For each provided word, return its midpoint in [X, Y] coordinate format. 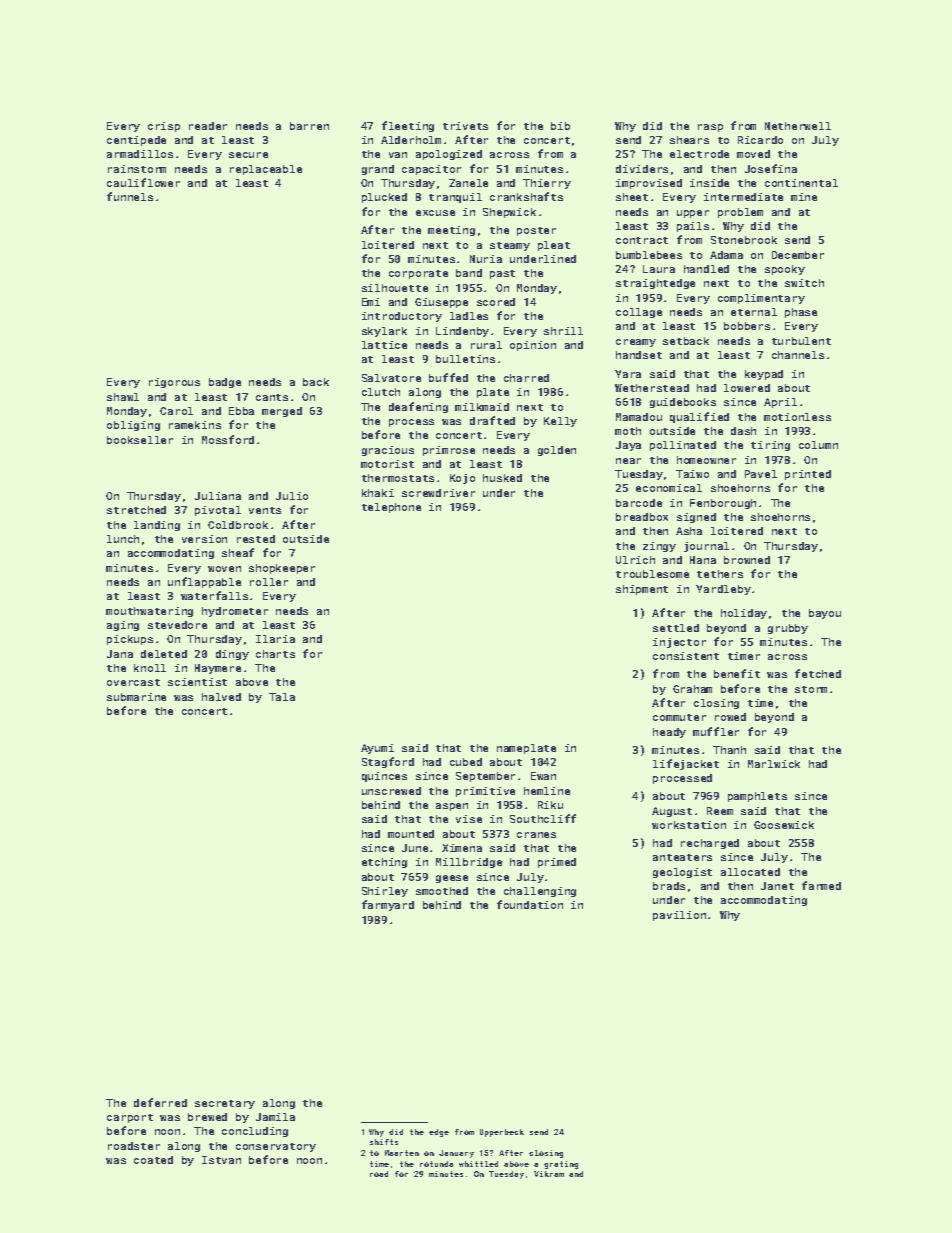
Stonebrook [744, 240]
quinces [384, 777]
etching [384, 863]
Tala [282, 697]
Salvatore [391, 378]
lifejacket [686, 764]
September [485, 777]
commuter [679, 717]
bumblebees [649, 255]
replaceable [266, 170]
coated [153, 1160]
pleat [554, 246]
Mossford [228, 439]
